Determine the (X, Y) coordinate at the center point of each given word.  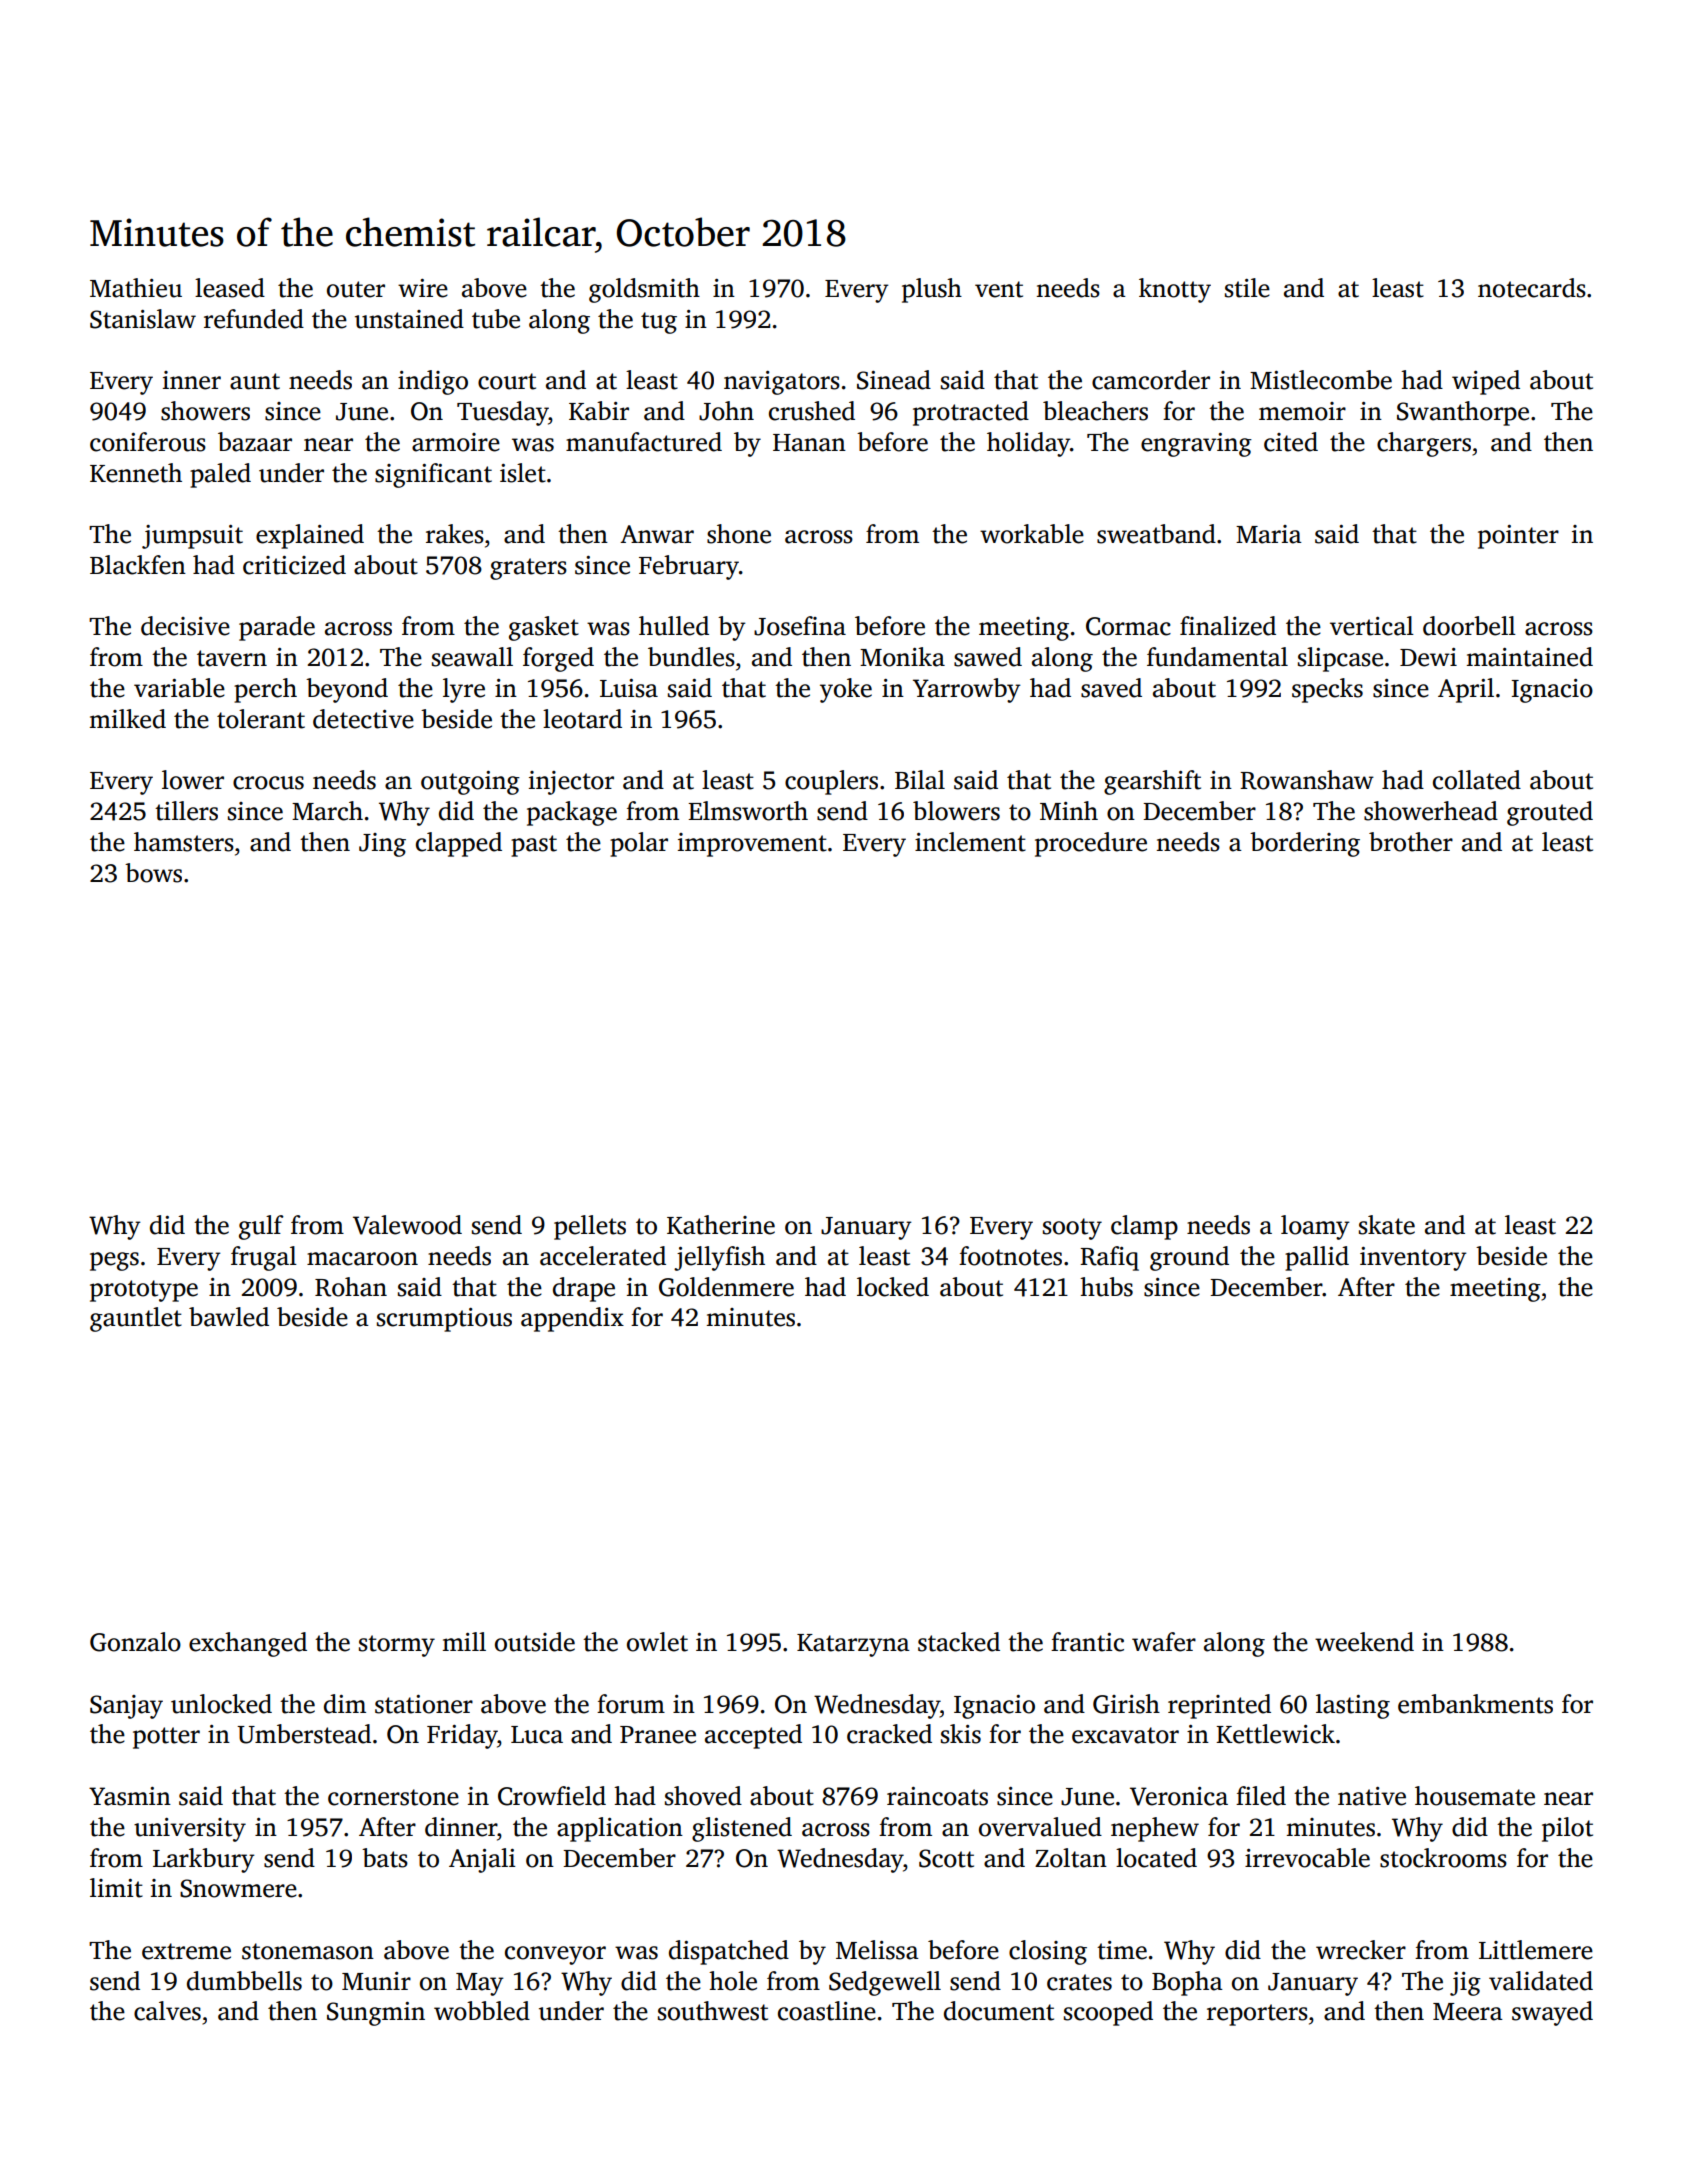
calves (167, 2011)
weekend (1364, 1642)
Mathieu (136, 288)
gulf (261, 1227)
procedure (1091, 844)
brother (1411, 842)
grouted (1550, 813)
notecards (1532, 288)
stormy (397, 1646)
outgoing (470, 783)
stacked (959, 1642)
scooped (1108, 2013)
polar (639, 844)
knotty (1175, 290)
